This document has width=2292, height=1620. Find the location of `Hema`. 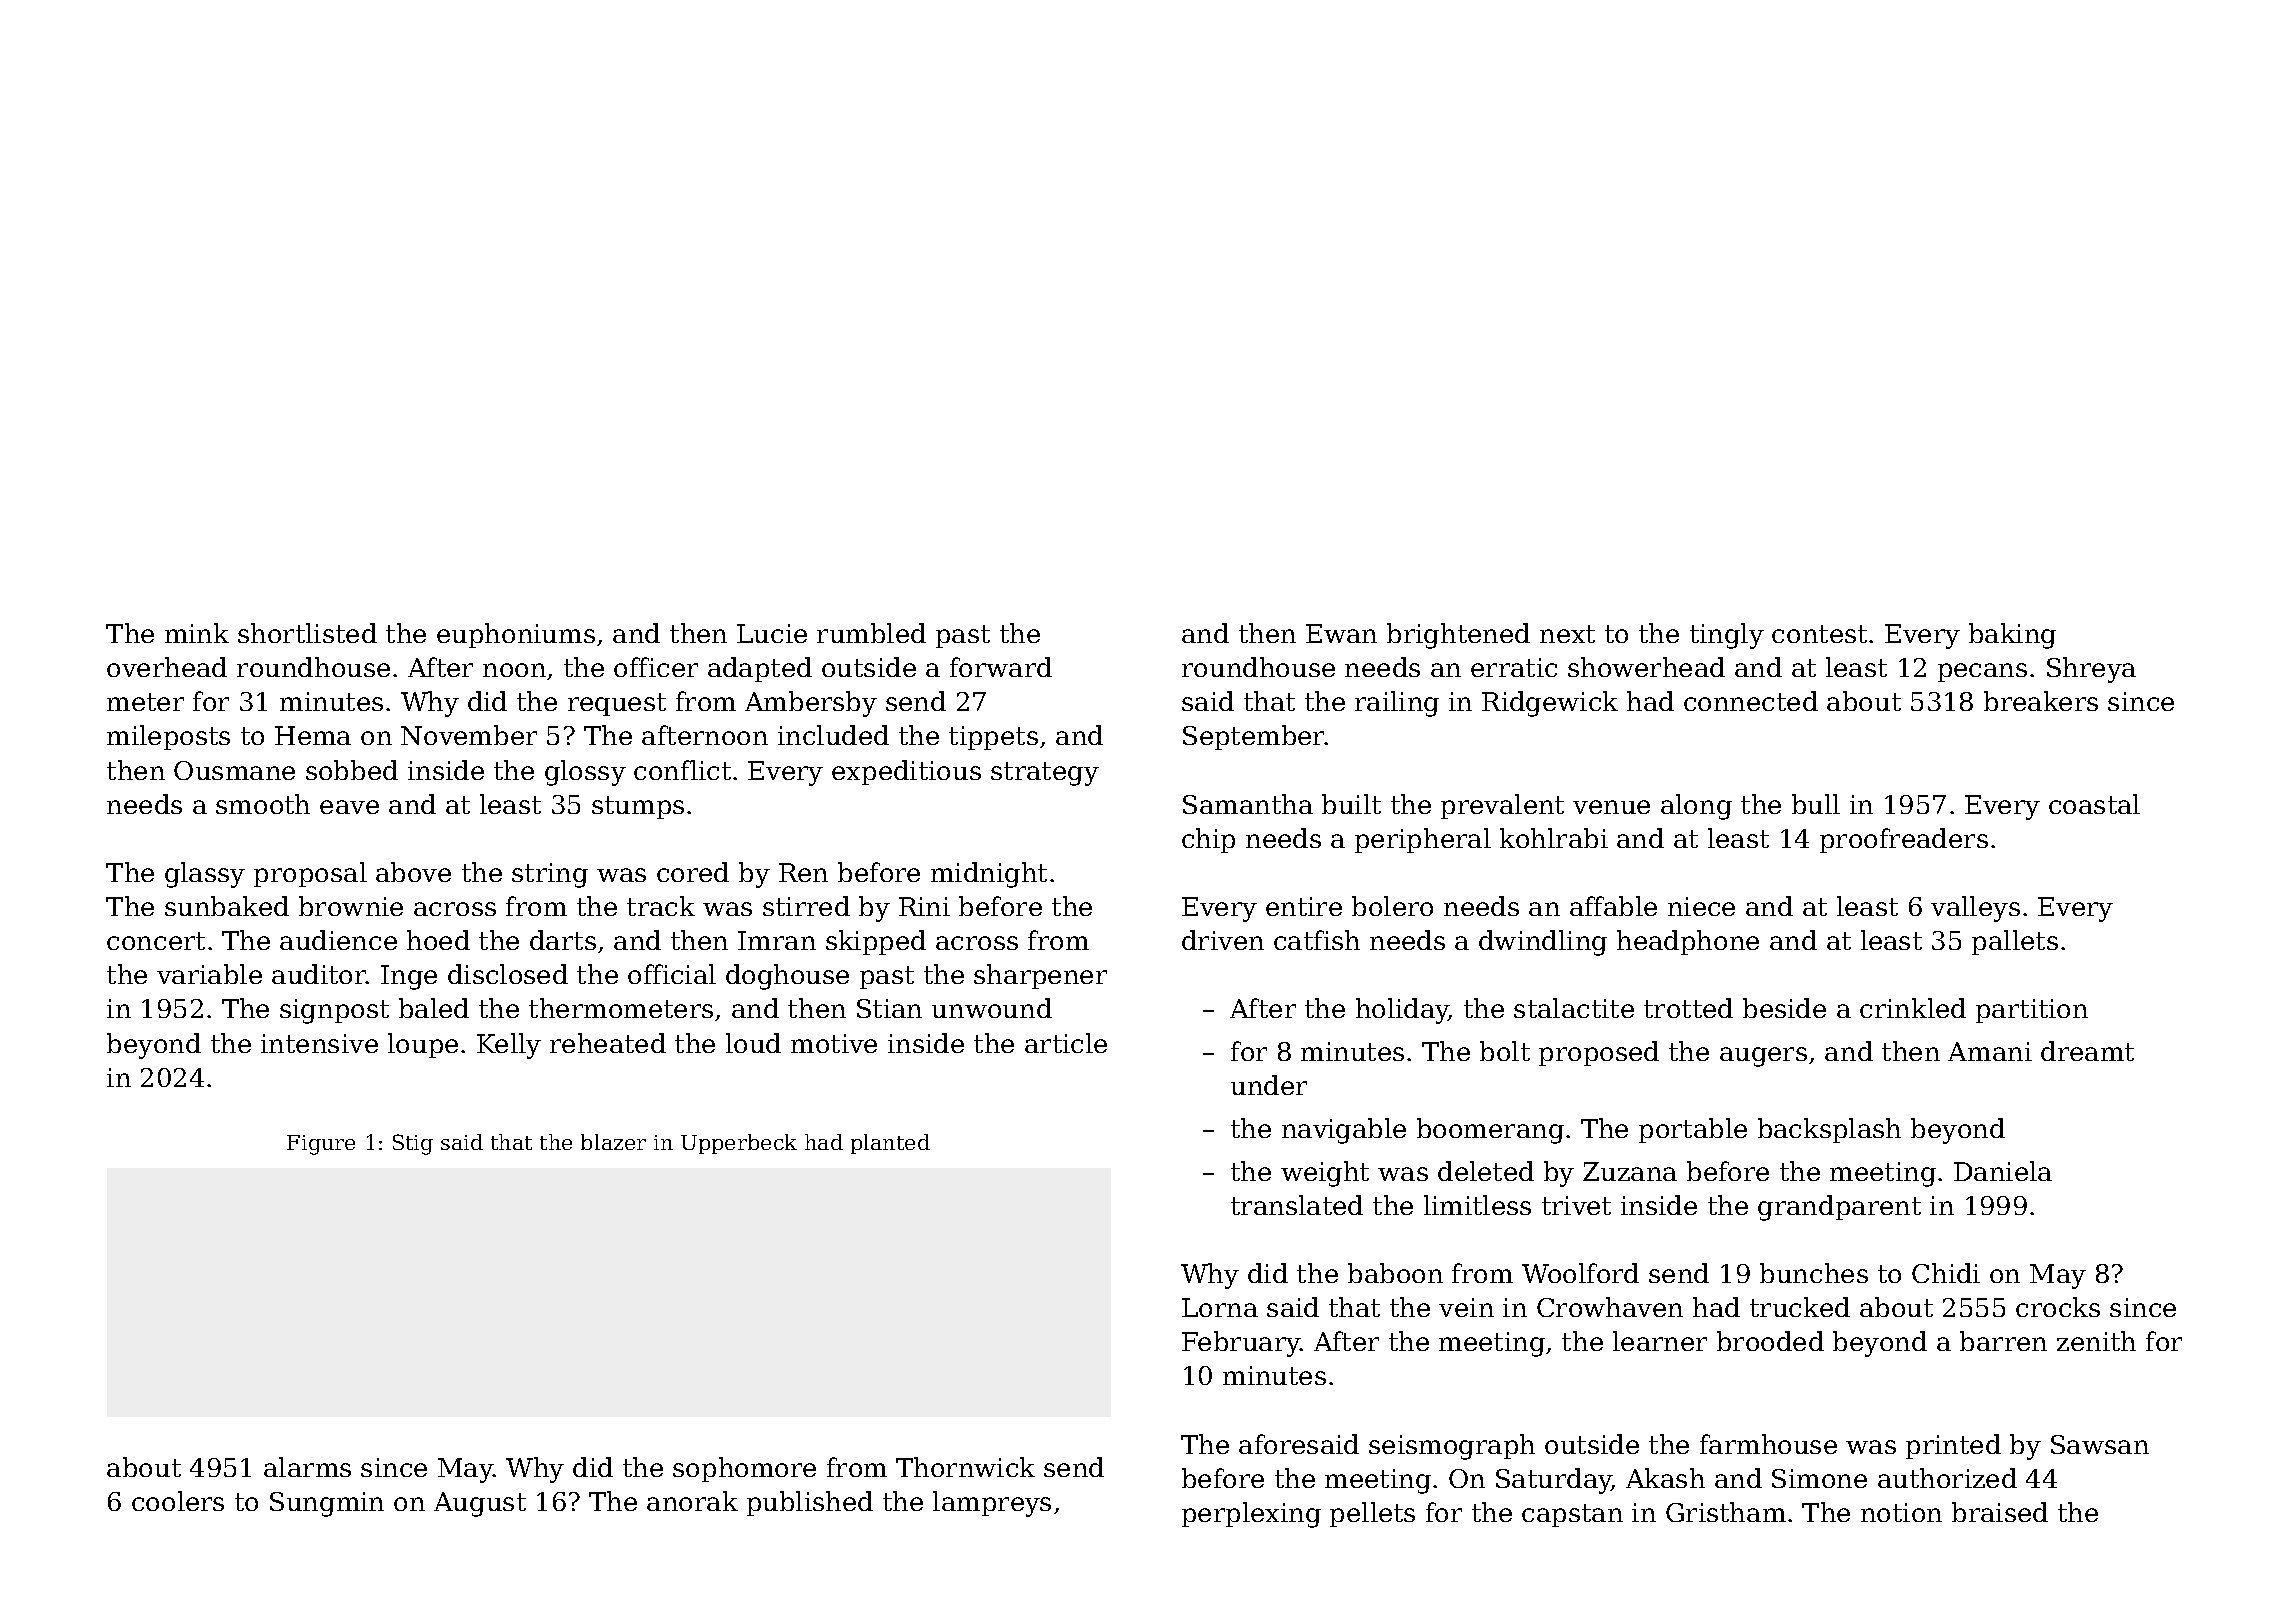

Hema is located at coordinates (313, 735).
